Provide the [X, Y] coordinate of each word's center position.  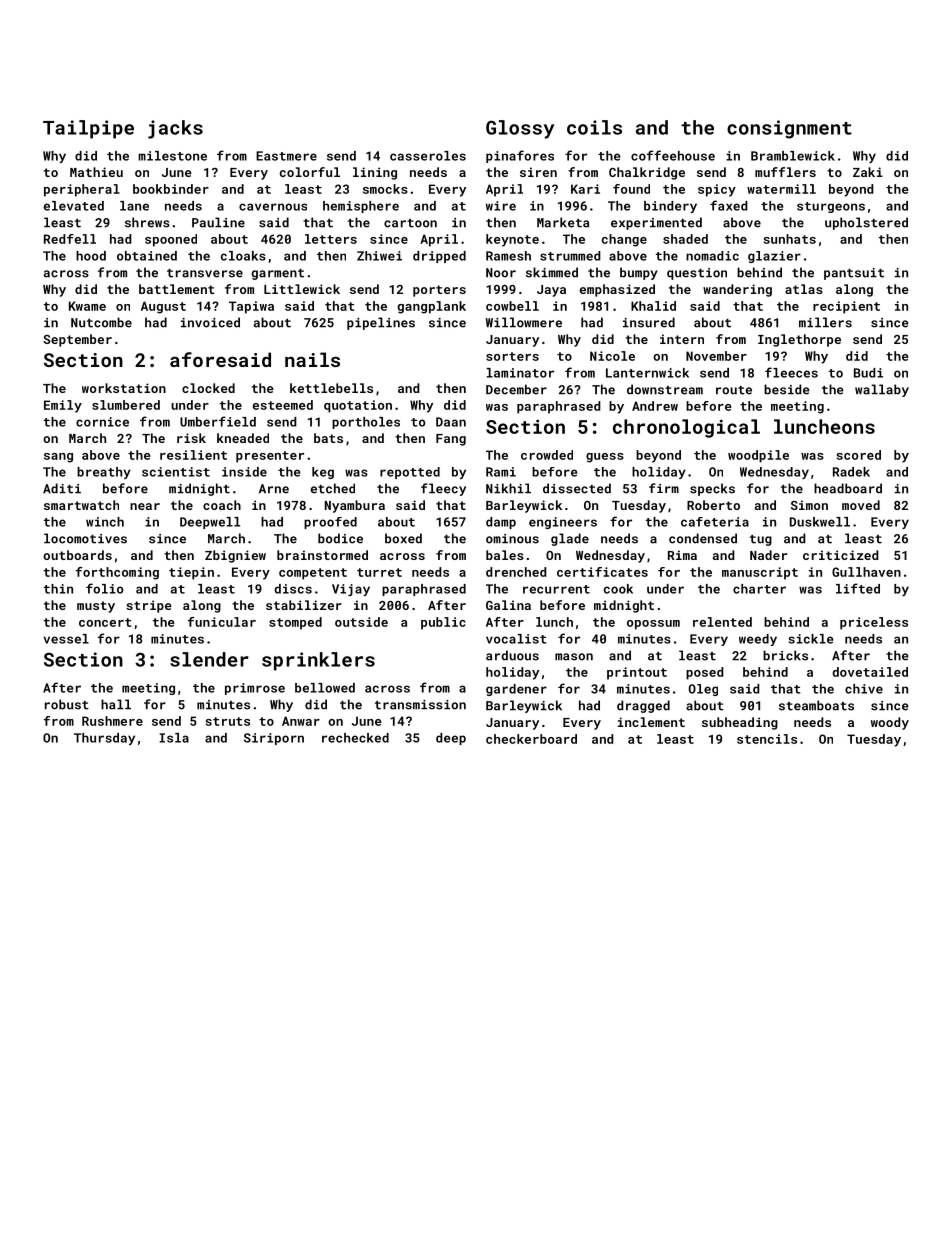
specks [712, 489]
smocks [385, 189]
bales [505, 555]
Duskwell [820, 522]
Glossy [520, 129]
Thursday [104, 739]
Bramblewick [793, 156]
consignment [789, 129]
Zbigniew [235, 556]
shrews [147, 222]
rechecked [355, 738]
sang [58, 458]
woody [890, 723]
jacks [175, 129]
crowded [547, 455]
